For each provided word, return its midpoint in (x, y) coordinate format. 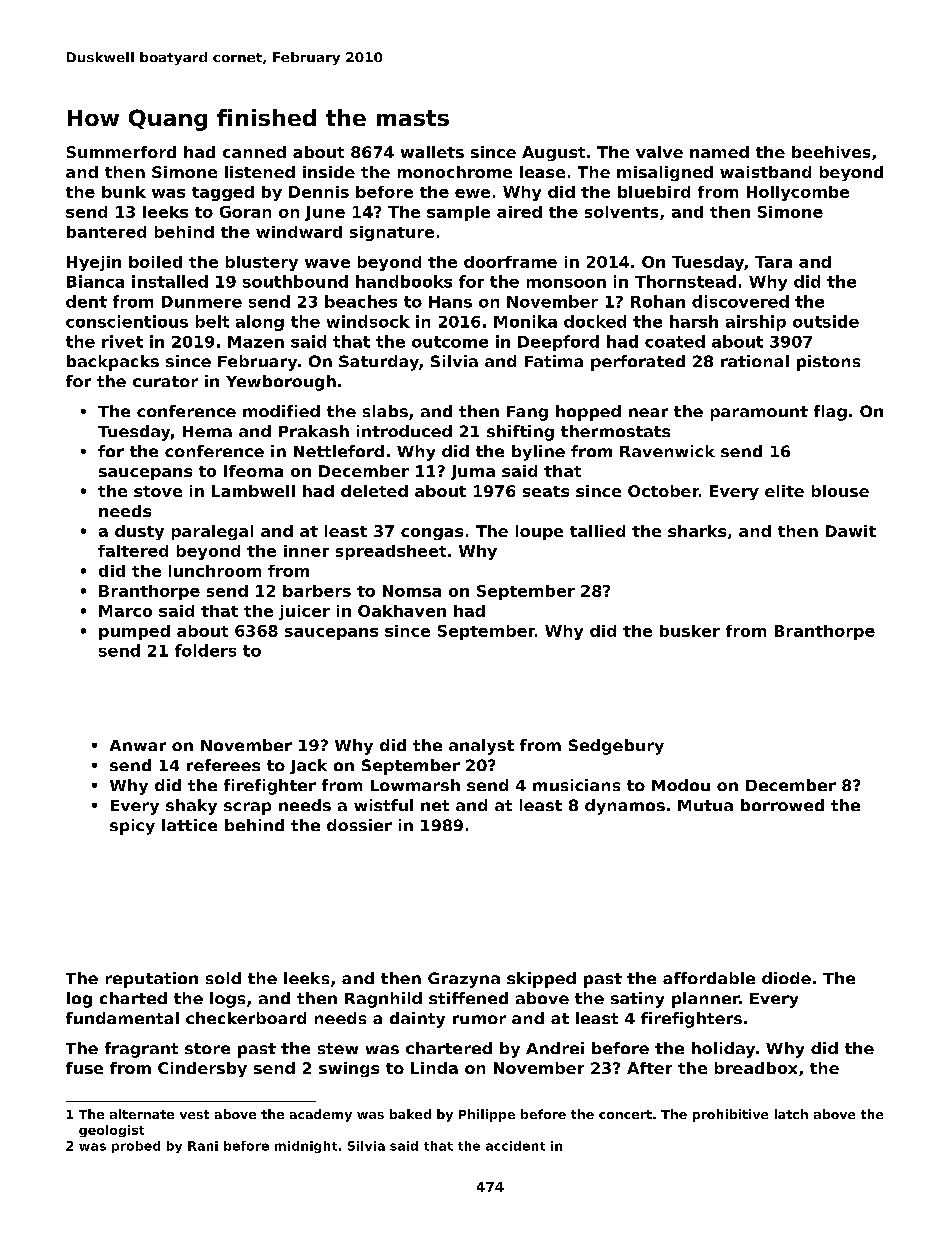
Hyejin (94, 263)
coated (675, 341)
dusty (139, 532)
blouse (840, 491)
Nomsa (412, 591)
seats (546, 491)
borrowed (782, 805)
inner (306, 551)
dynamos (625, 807)
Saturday (379, 363)
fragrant (141, 1050)
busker (690, 631)
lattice (189, 825)
